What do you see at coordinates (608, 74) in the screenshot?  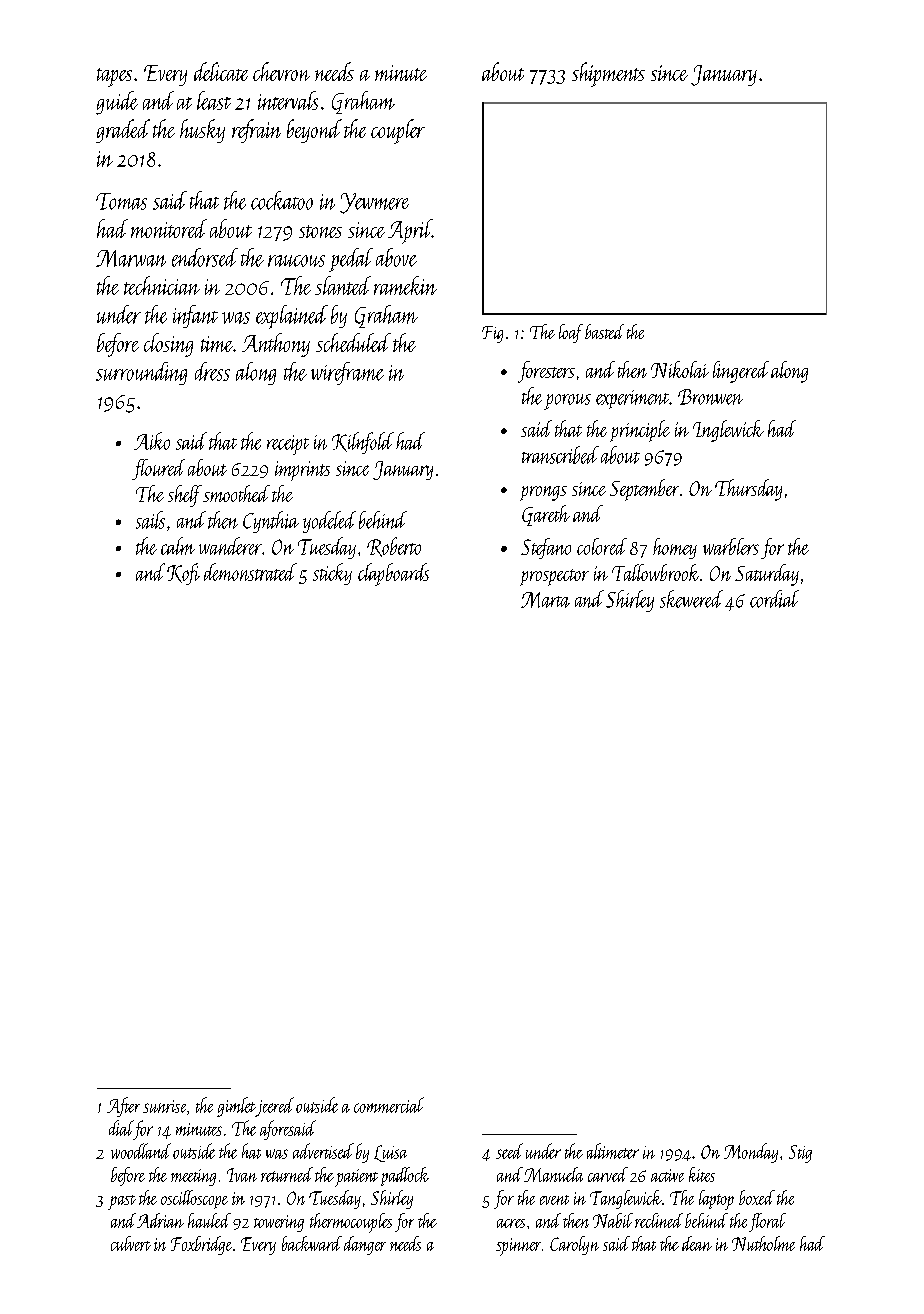 I see `shipments` at bounding box center [608, 74].
